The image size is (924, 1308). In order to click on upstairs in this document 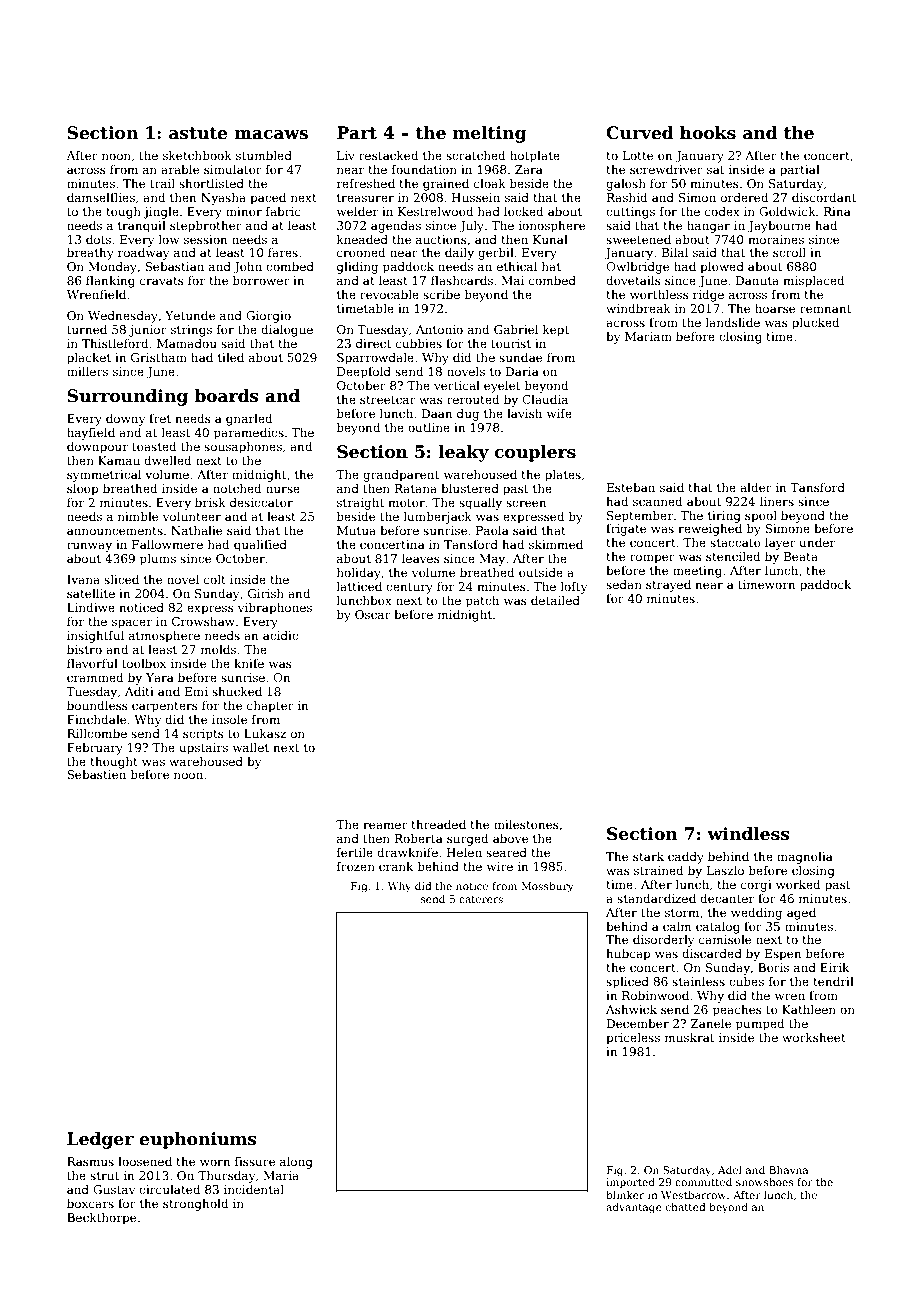, I will do `click(203, 749)`.
